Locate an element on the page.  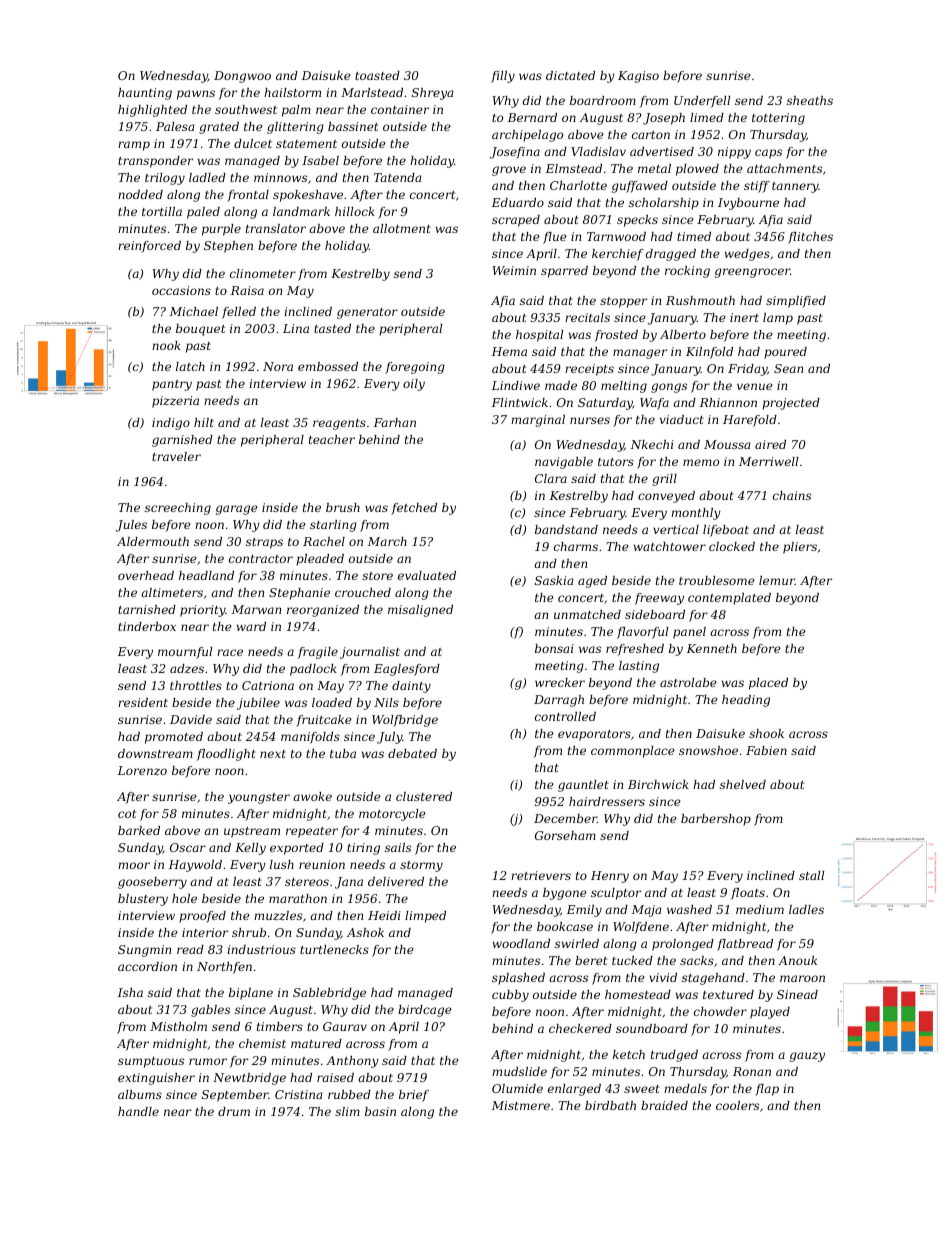
splashed is located at coordinates (518, 979).
